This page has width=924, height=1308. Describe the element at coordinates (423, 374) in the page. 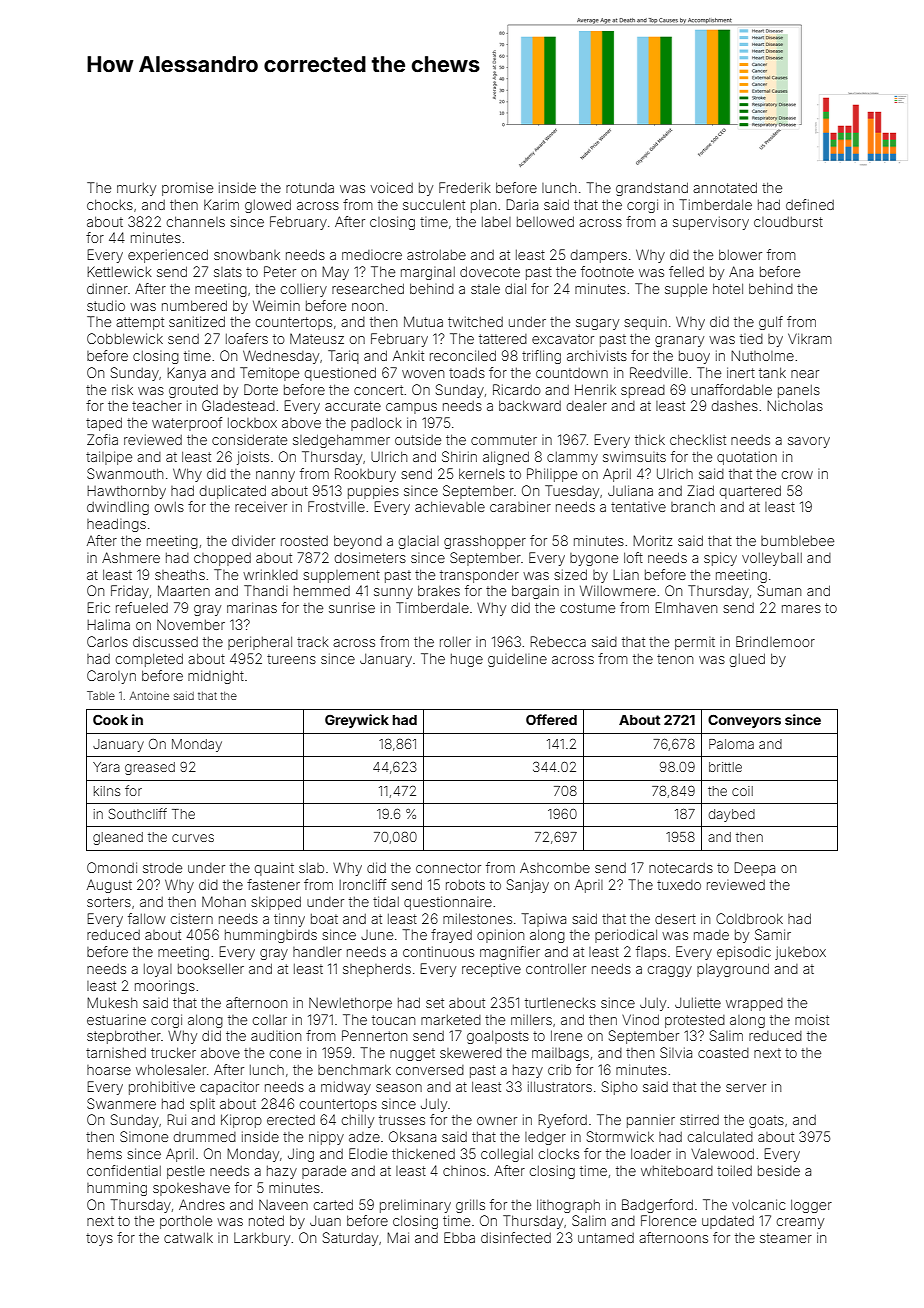

I see `woven` at that location.
